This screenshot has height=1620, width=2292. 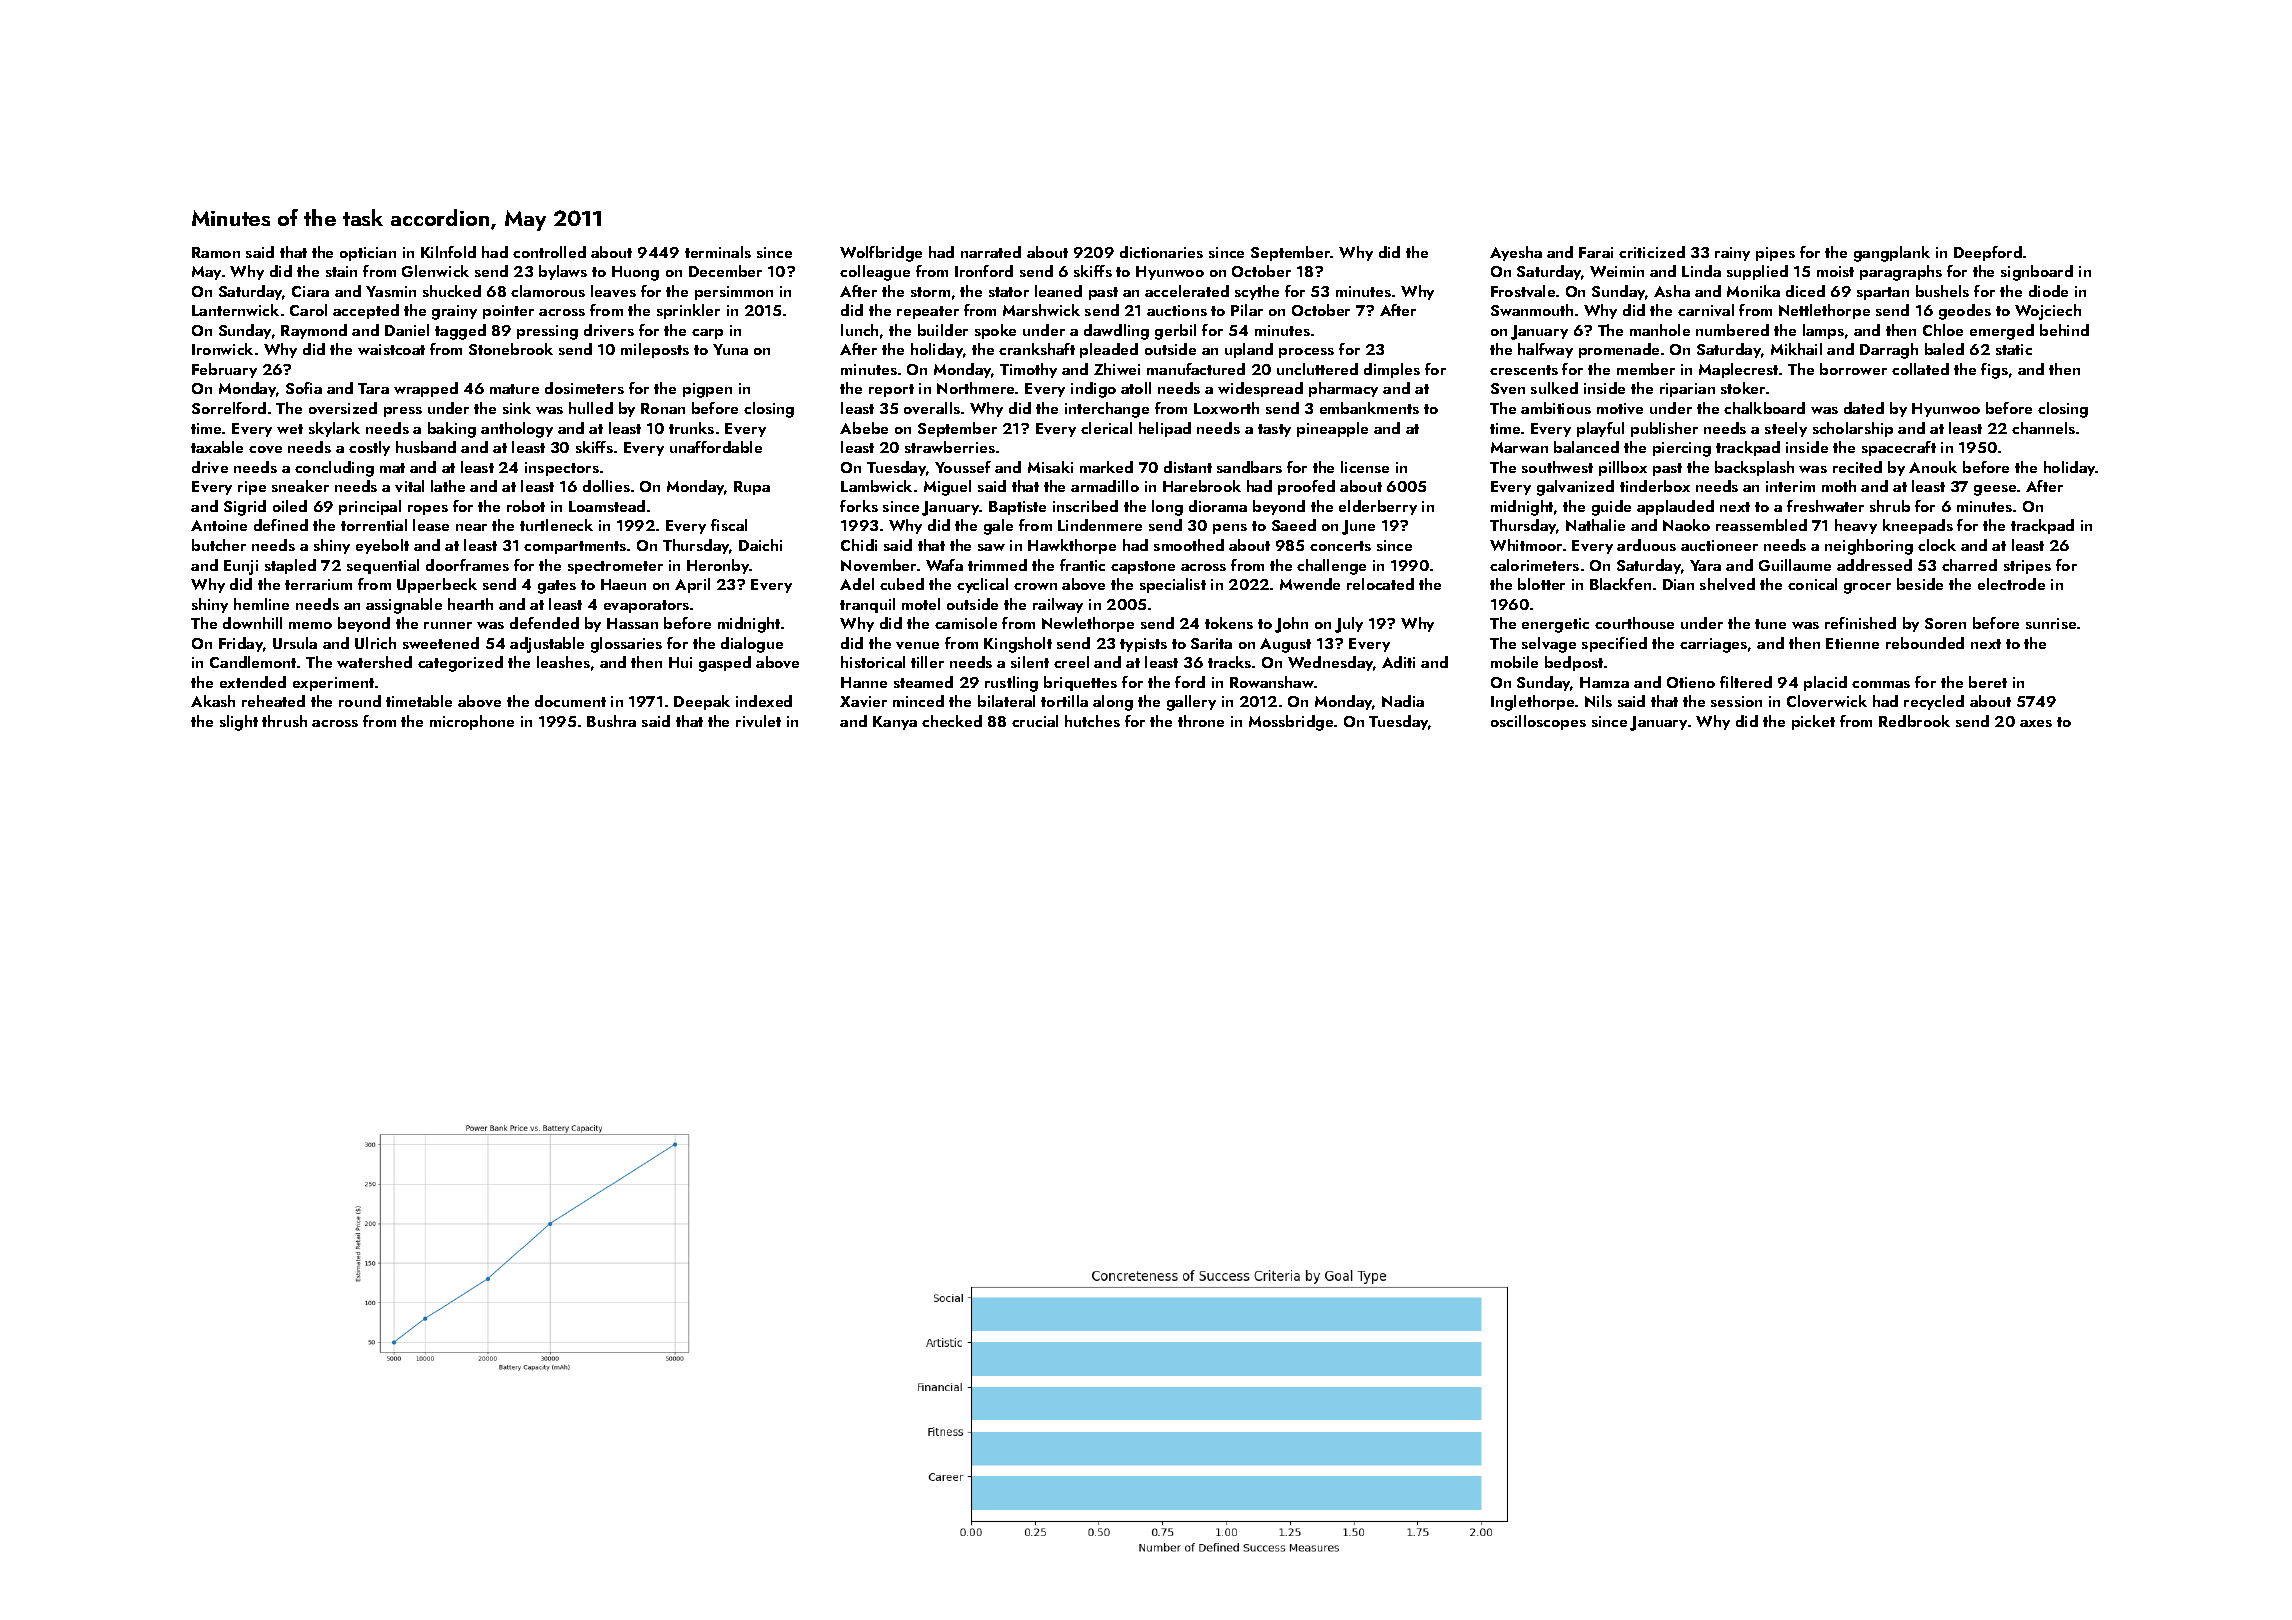 What do you see at coordinates (1161, 252) in the screenshot?
I see `dictionaries` at bounding box center [1161, 252].
